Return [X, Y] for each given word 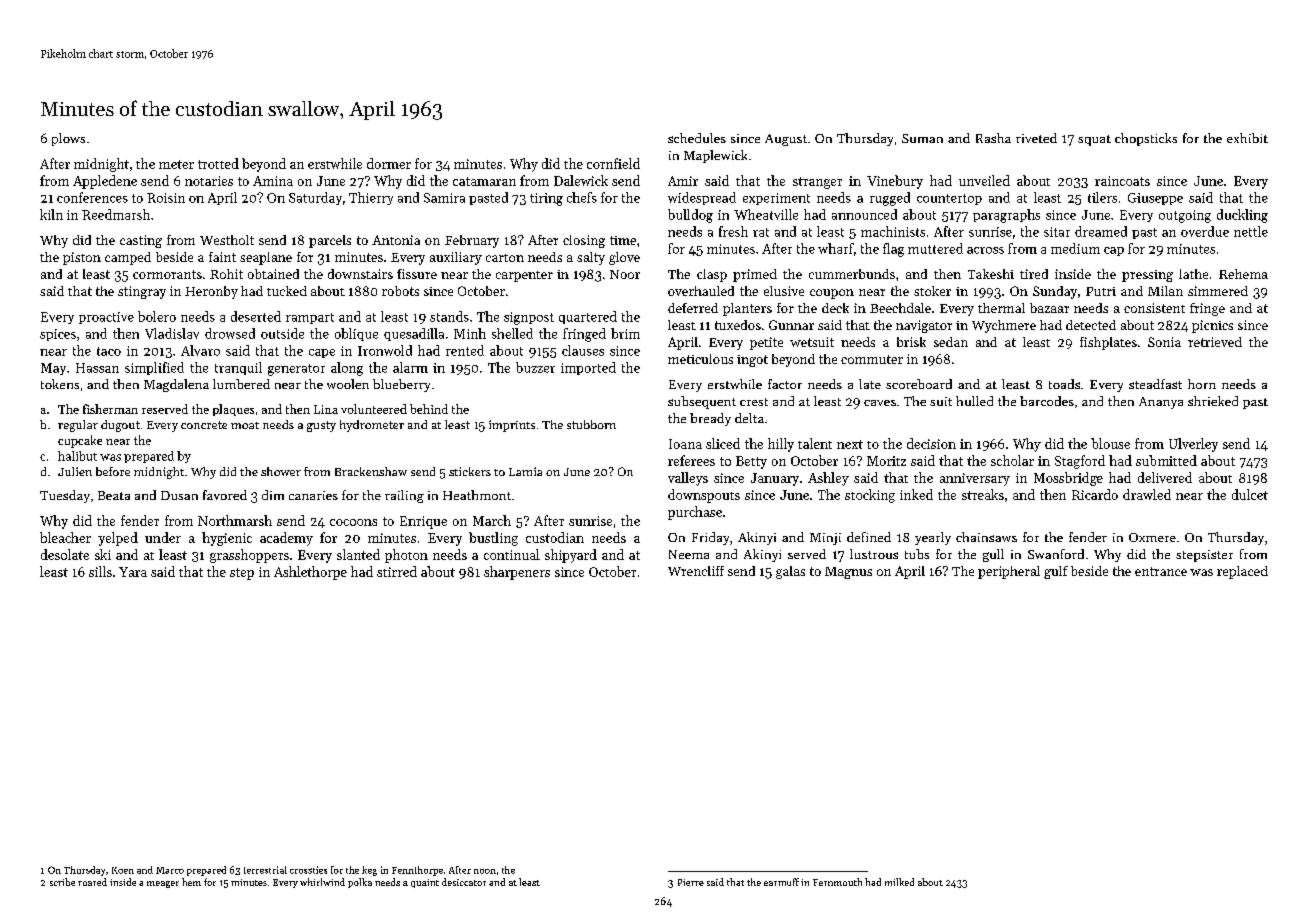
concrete [204, 425]
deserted [256, 316]
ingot [752, 361]
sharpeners [517, 573]
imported [588, 368]
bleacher [65, 537]
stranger [817, 183]
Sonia [1164, 342]
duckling [1242, 216]
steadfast [1155, 384]
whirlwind [322, 882]
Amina [273, 181]
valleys [688, 479]
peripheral [1009, 572]
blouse [1110, 443]
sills [100, 571]
